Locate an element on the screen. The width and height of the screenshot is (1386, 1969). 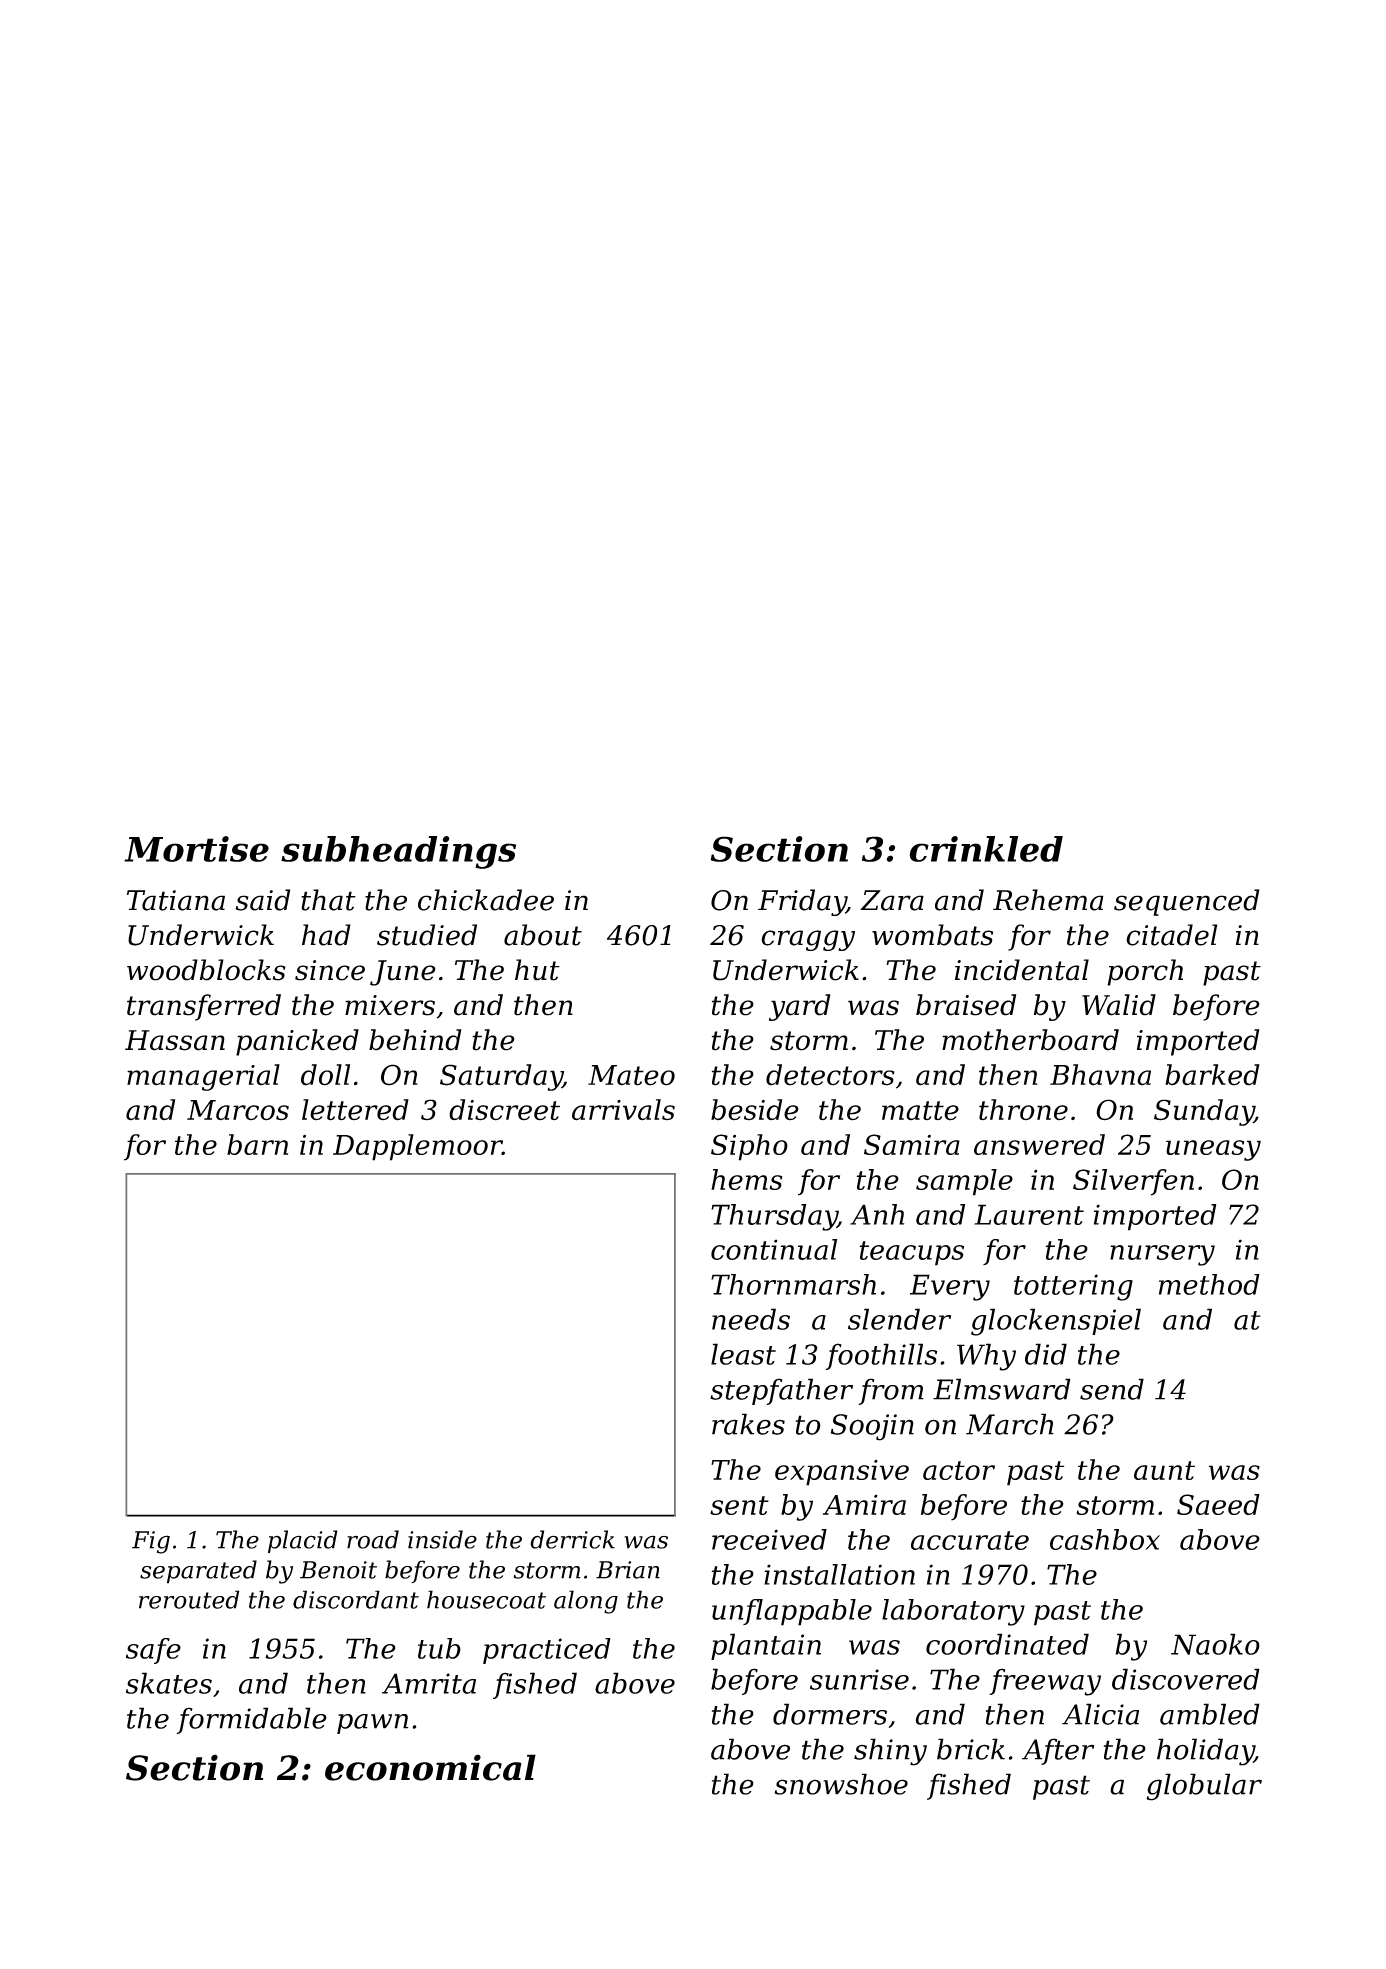
Mortise is located at coordinates (196, 849).
